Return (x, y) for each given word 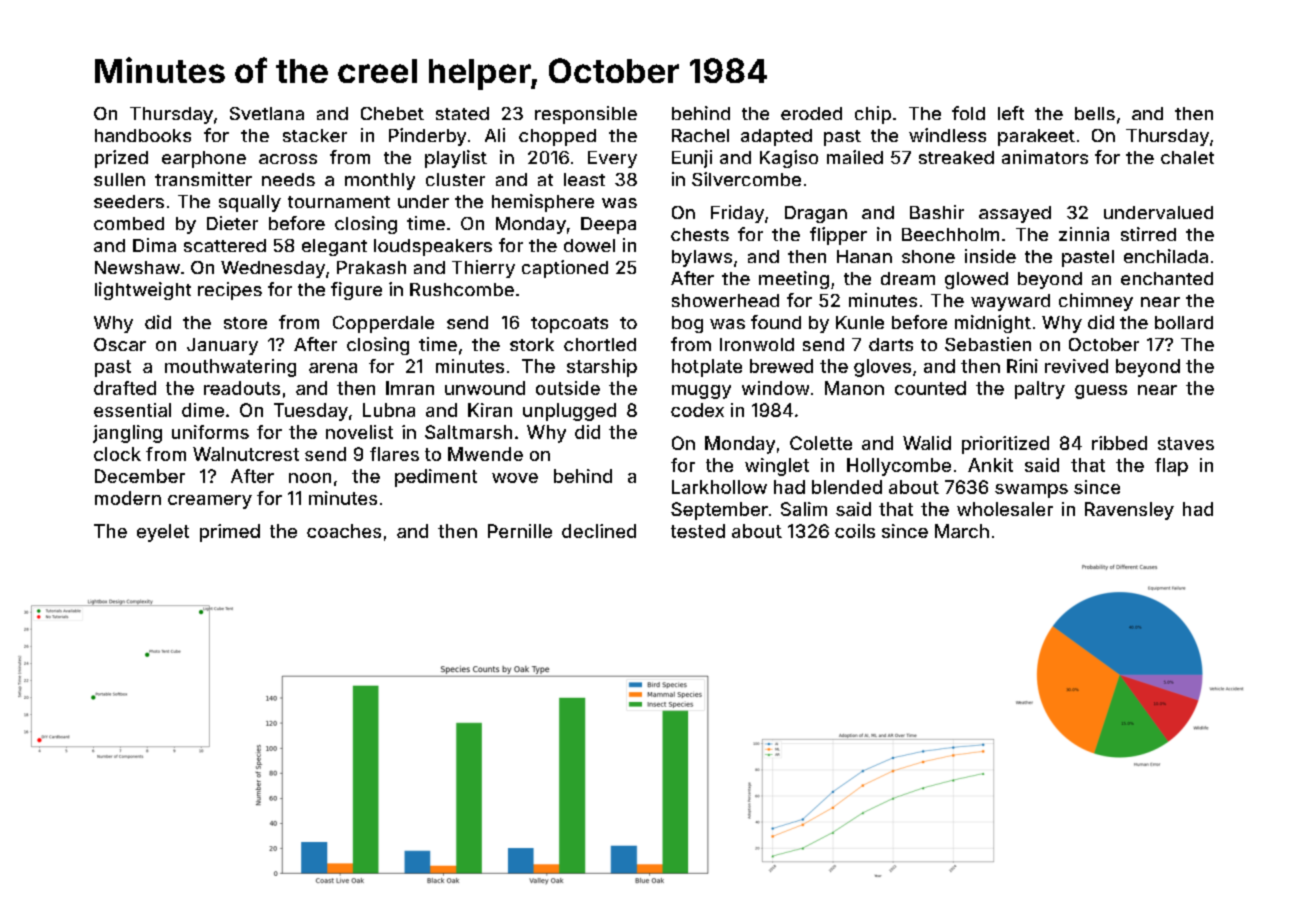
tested (698, 531)
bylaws (702, 258)
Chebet (392, 113)
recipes (230, 291)
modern (128, 498)
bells (1095, 113)
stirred (1148, 234)
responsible (586, 115)
